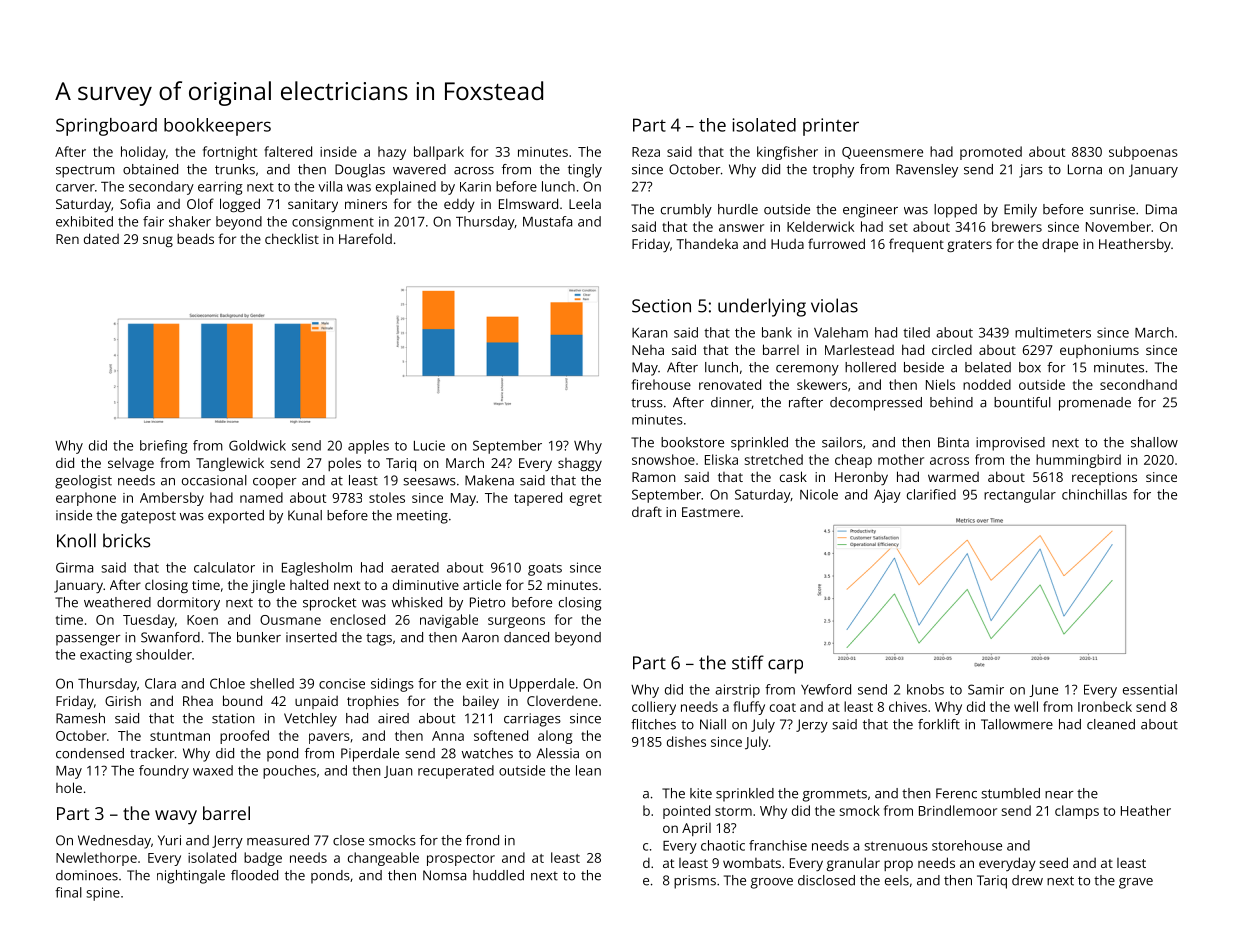 The width and height of the screenshot is (1233, 952). What do you see at coordinates (135, 203) in the screenshot?
I see `Sofia` at bounding box center [135, 203].
